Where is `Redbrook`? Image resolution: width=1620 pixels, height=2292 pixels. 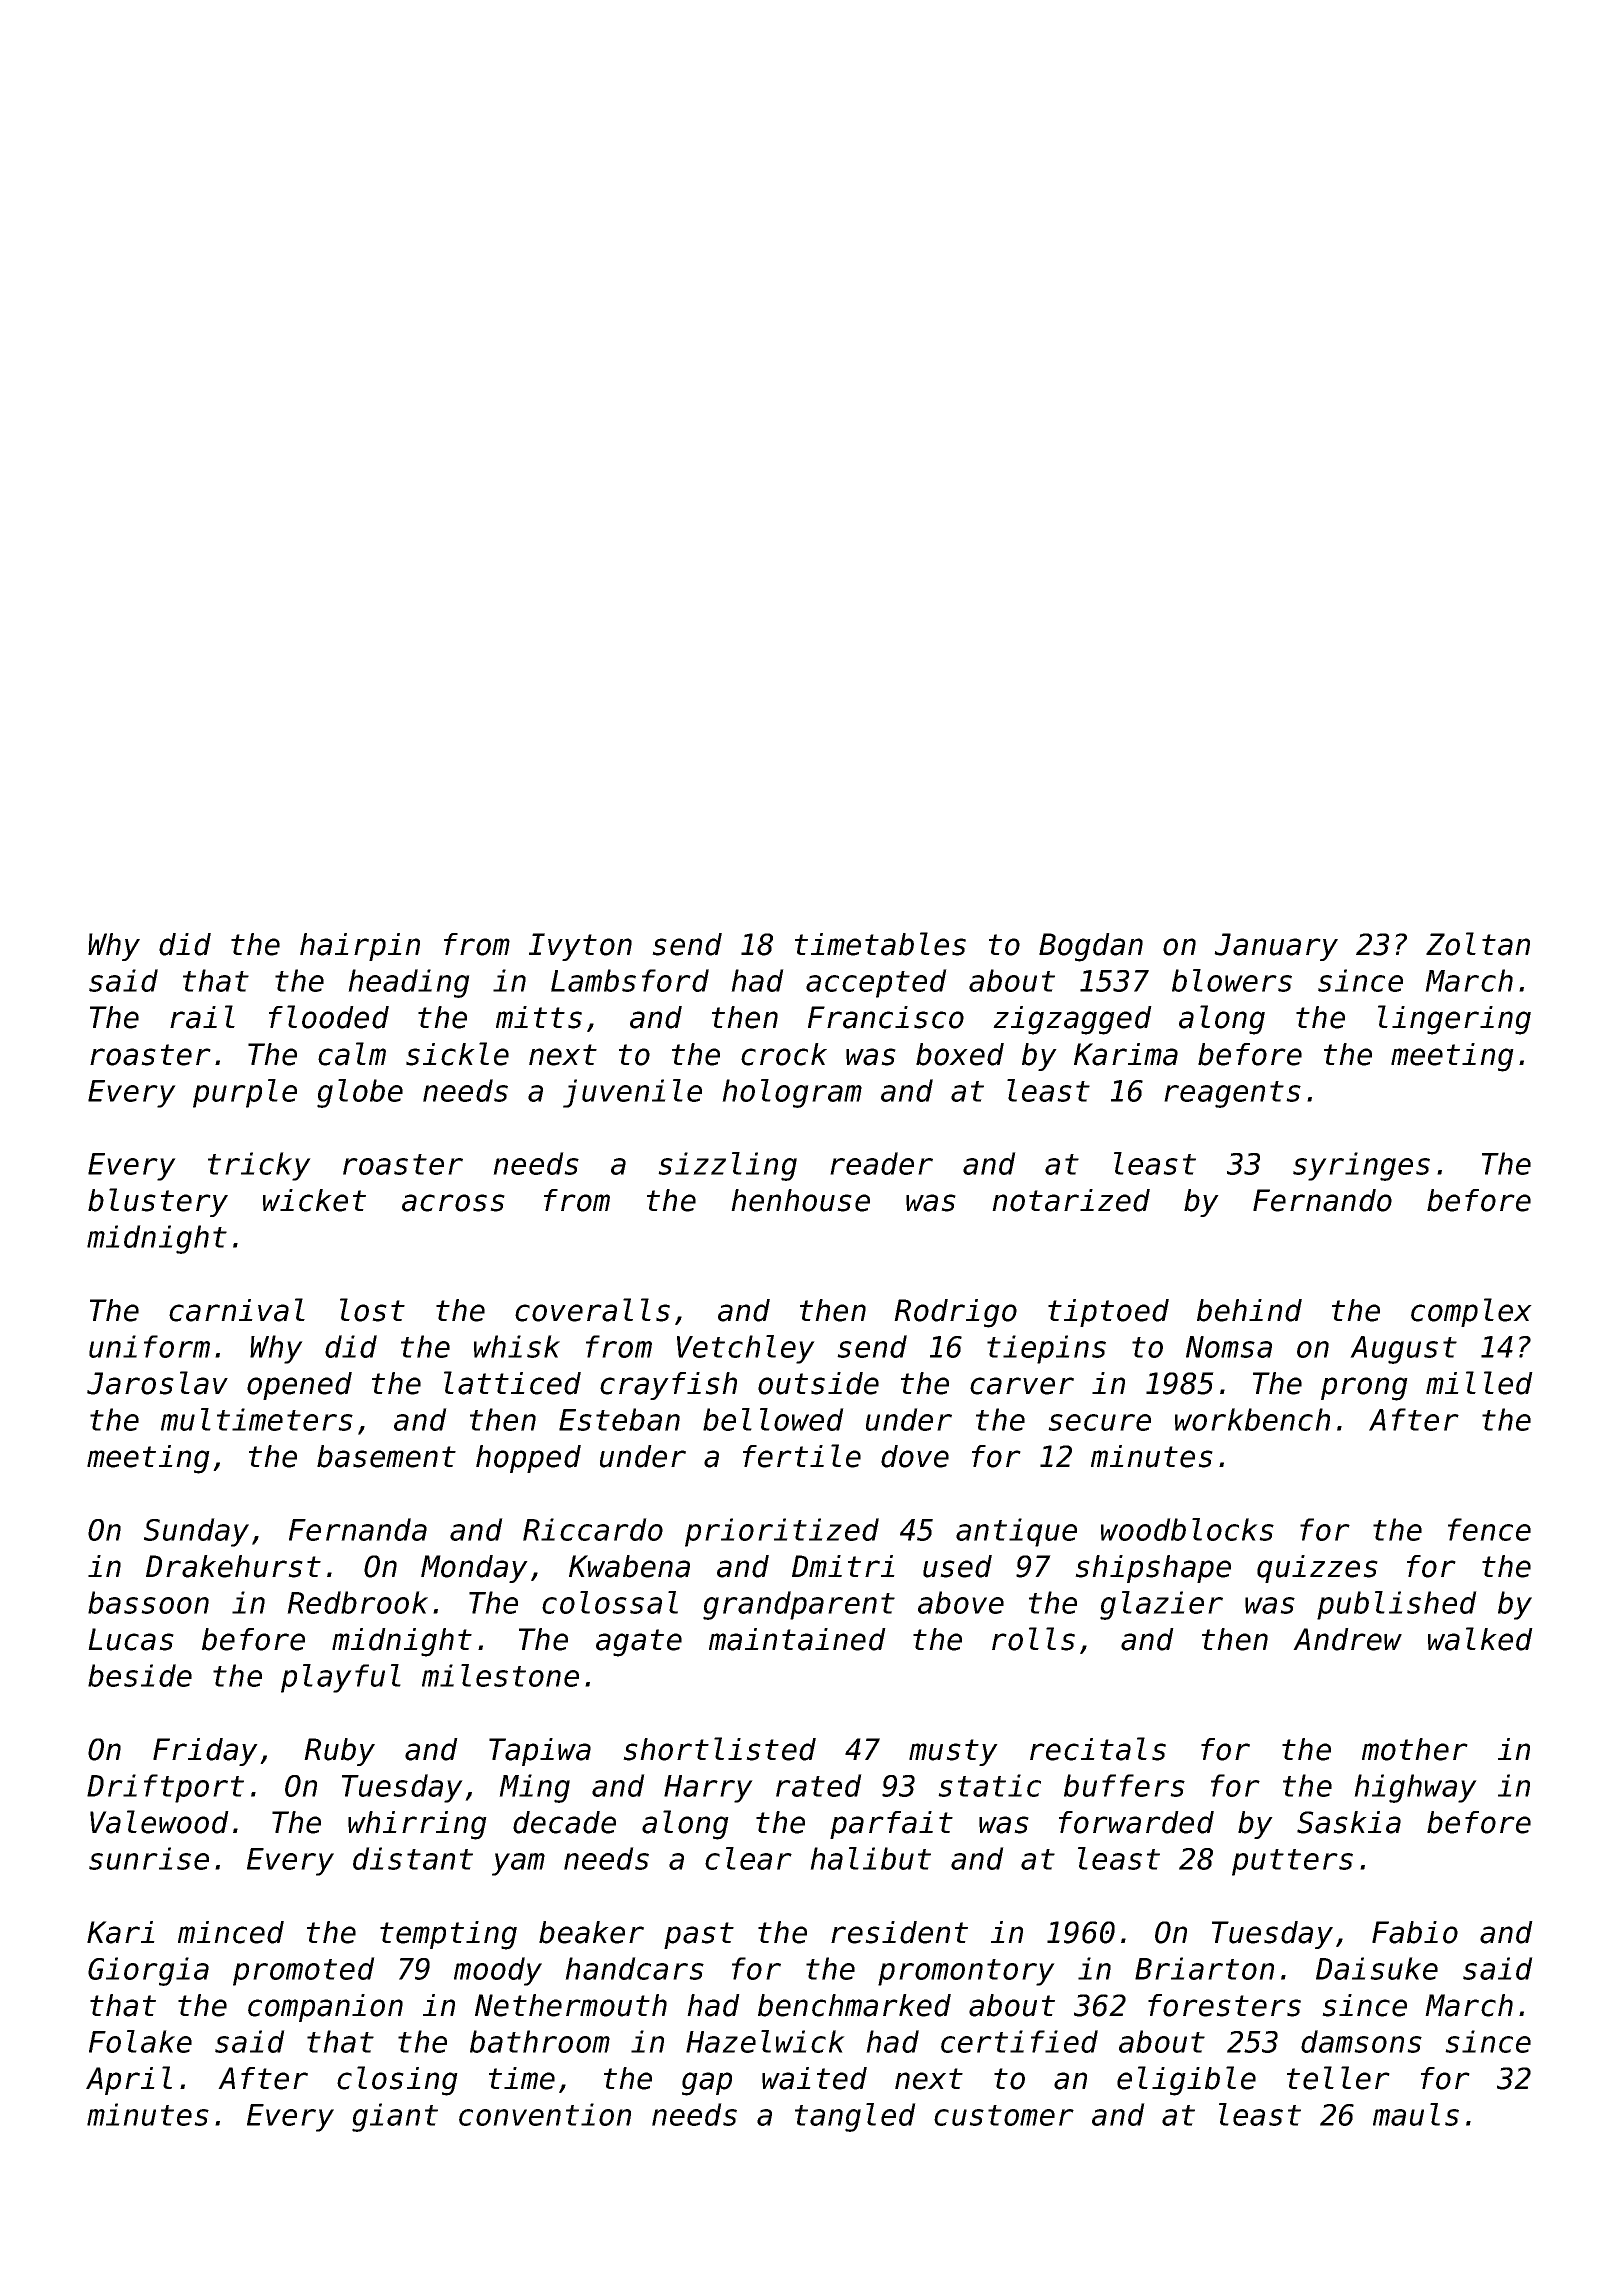 Redbrook is located at coordinates (357, 1602).
